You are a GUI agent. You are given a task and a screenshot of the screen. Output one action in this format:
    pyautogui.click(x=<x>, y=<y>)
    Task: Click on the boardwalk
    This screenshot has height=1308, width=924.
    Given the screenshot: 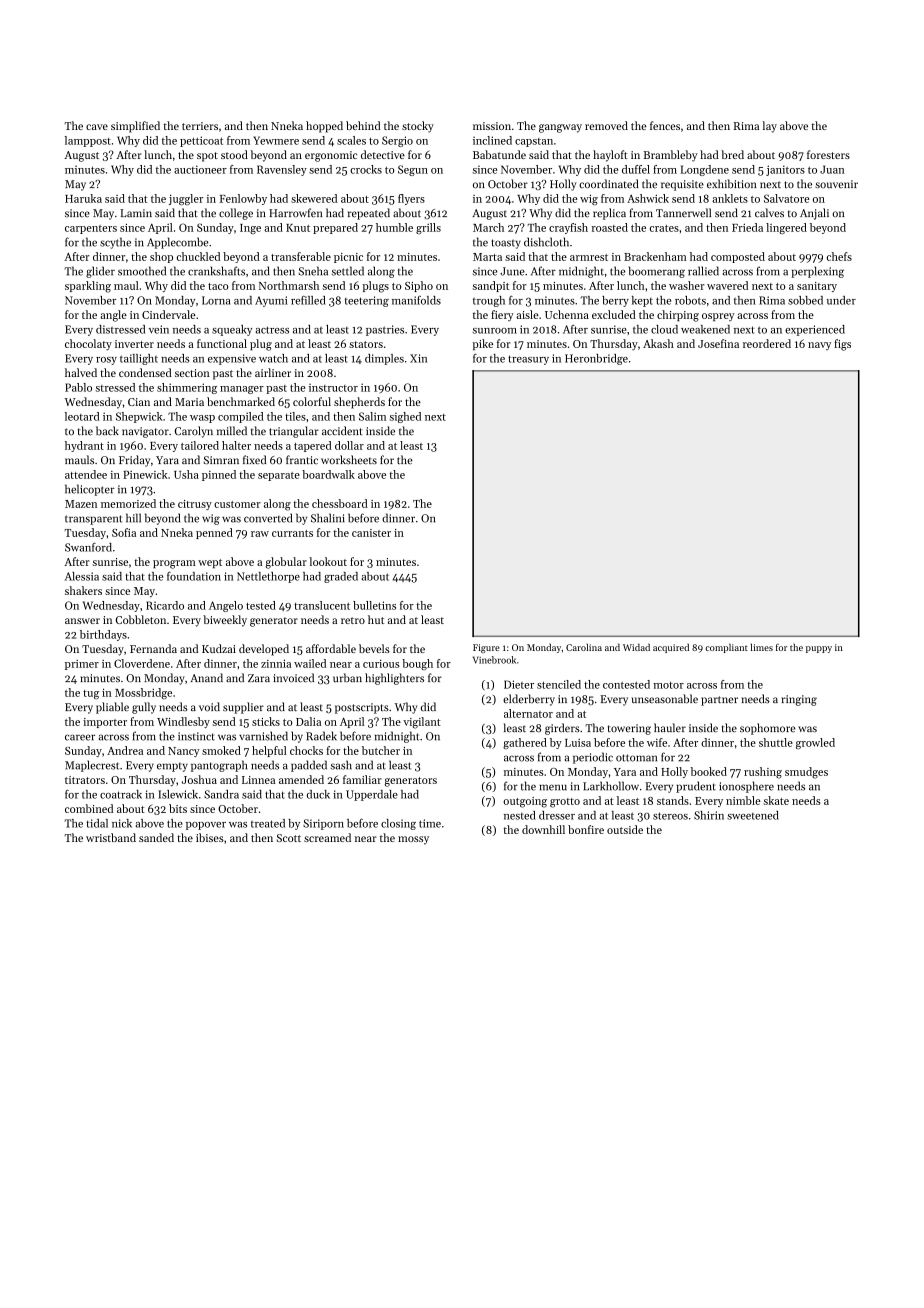 What is the action you would take?
    pyautogui.click(x=328, y=474)
